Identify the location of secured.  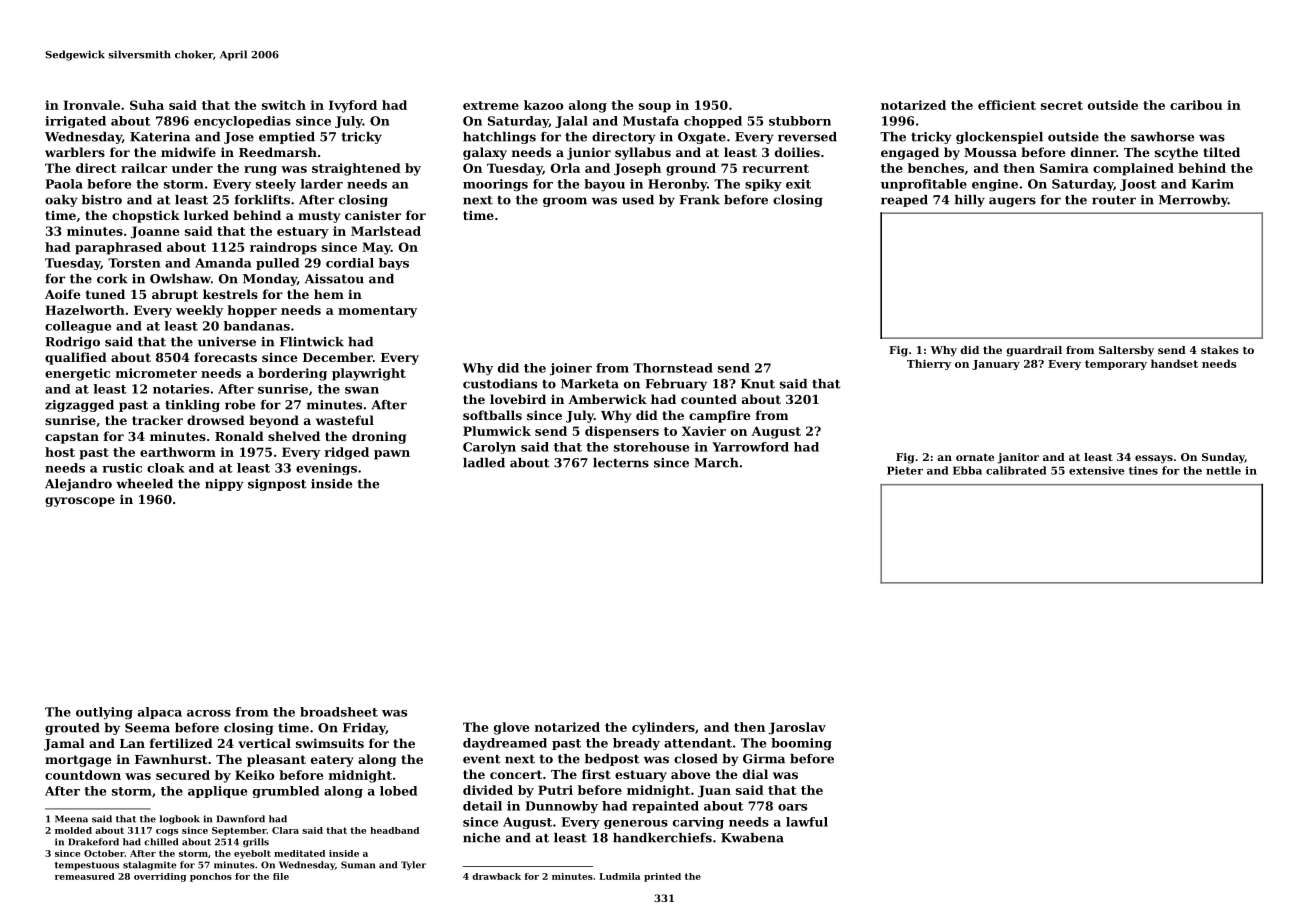
(183, 775).
